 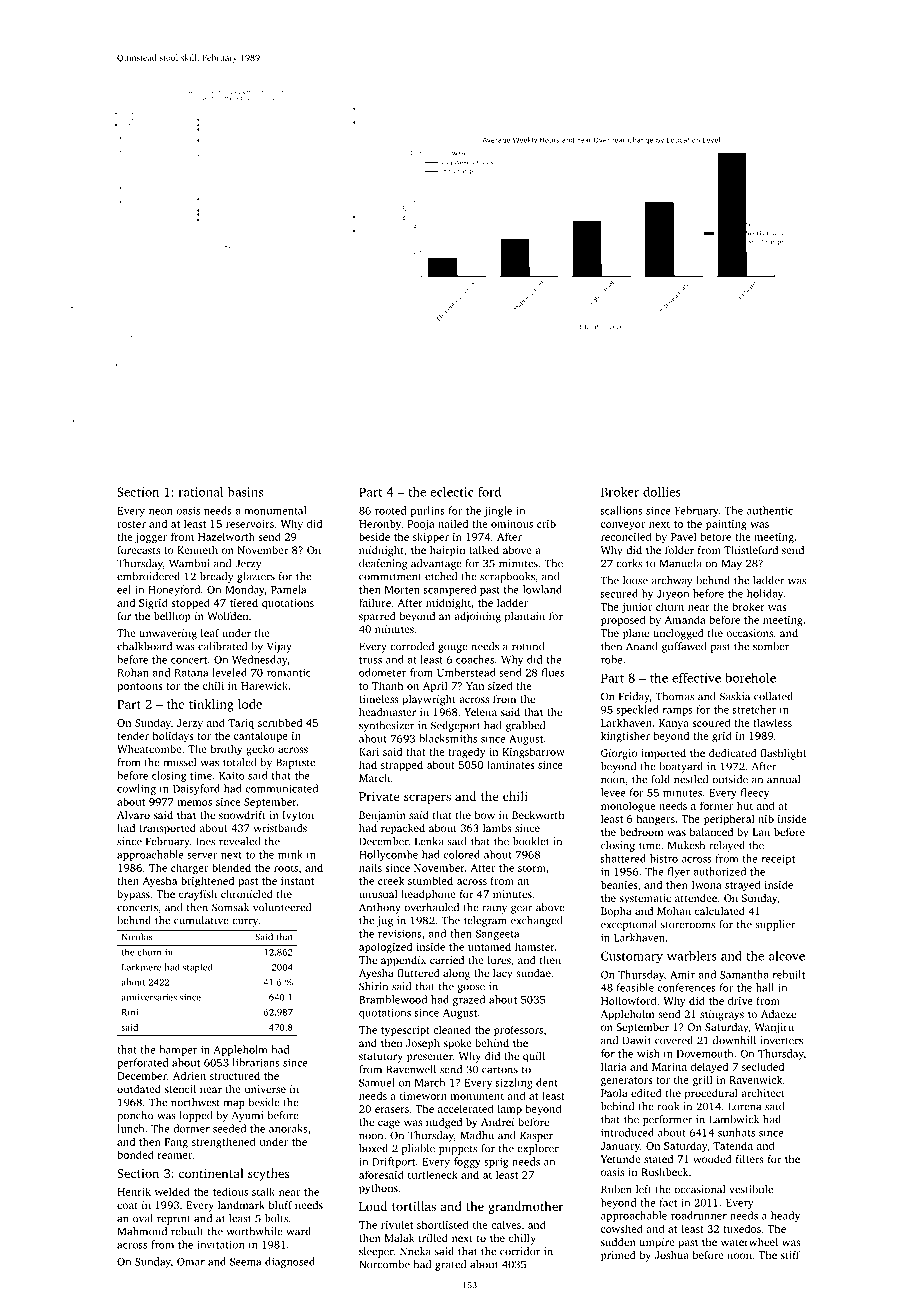 What do you see at coordinates (522, 1239) in the image?
I see `chilly` at bounding box center [522, 1239].
